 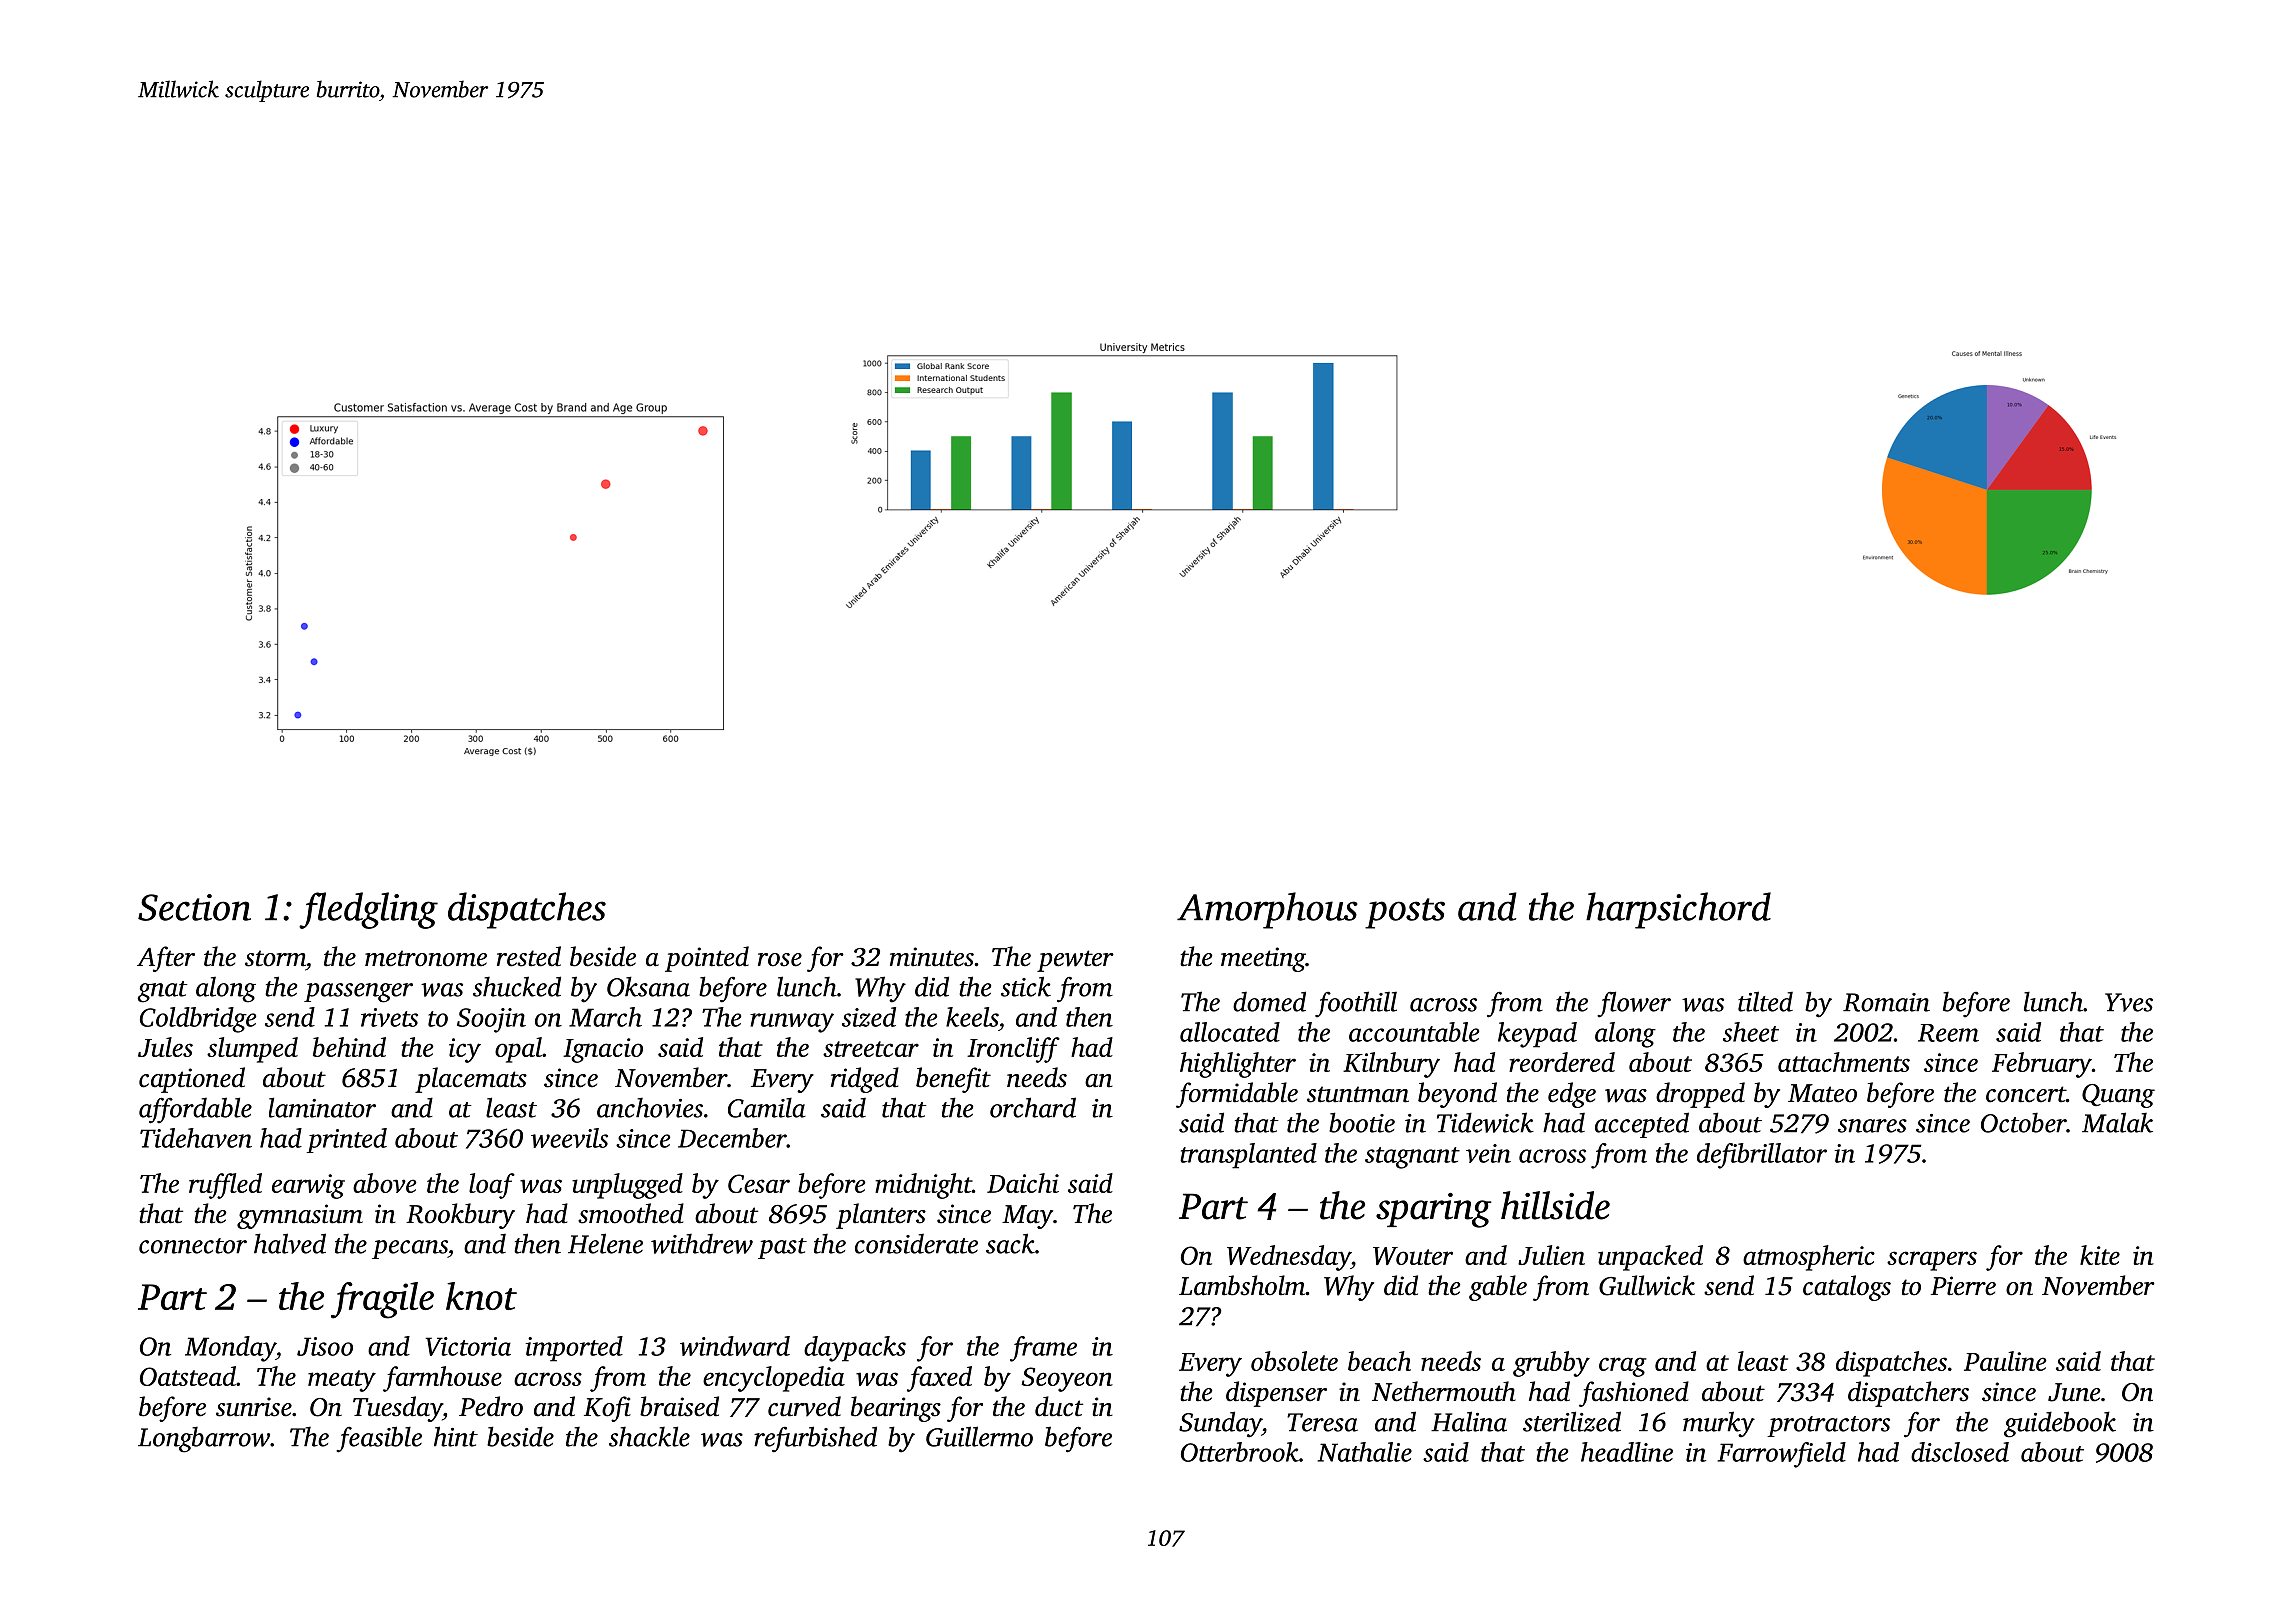 What do you see at coordinates (275, 958) in the screenshot?
I see `storm` at bounding box center [275, 958].
